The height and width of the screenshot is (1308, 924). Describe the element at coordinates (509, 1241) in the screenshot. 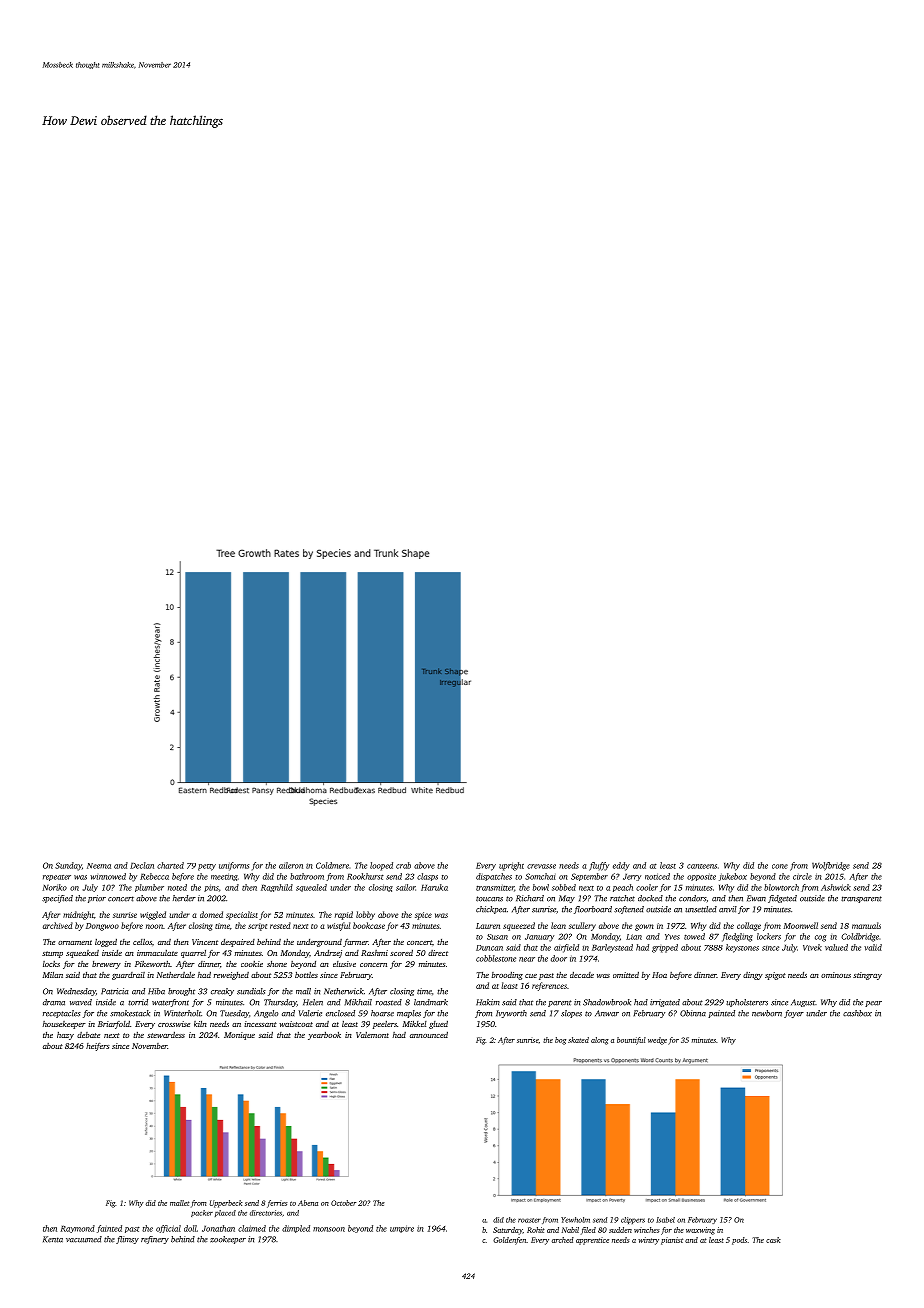

I see `Goldenfen` at that location.
